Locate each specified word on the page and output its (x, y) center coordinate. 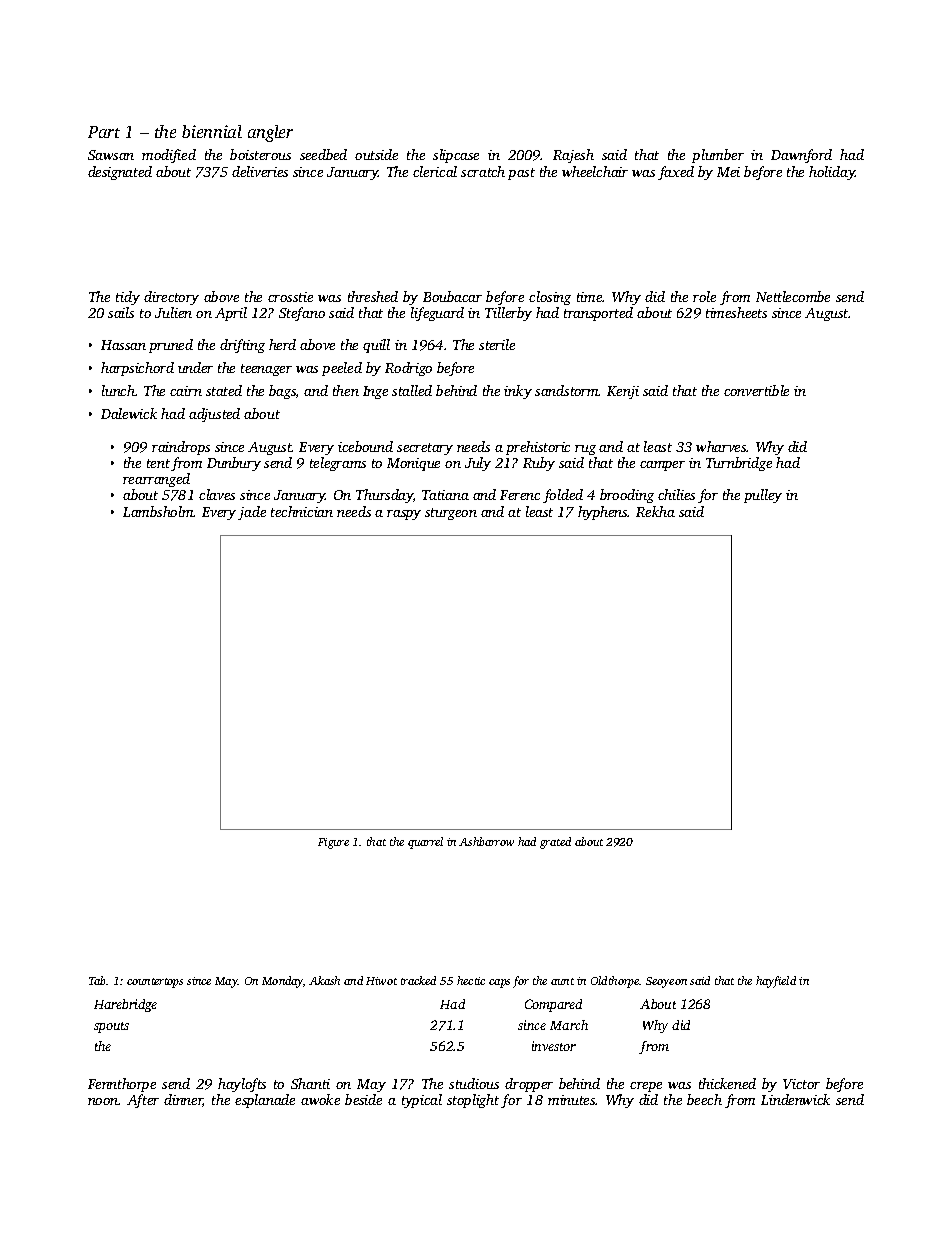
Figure (333, 843)
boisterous (260, 154)
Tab (98, 980)
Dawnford (801, 156)
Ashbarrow (486, 841)
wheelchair (595, 171)
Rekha (655, 511)
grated (555, 843)
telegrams (338, 464)
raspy (404, 515)
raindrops (181, 448)
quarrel (425, 843)
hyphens (603, 513)
